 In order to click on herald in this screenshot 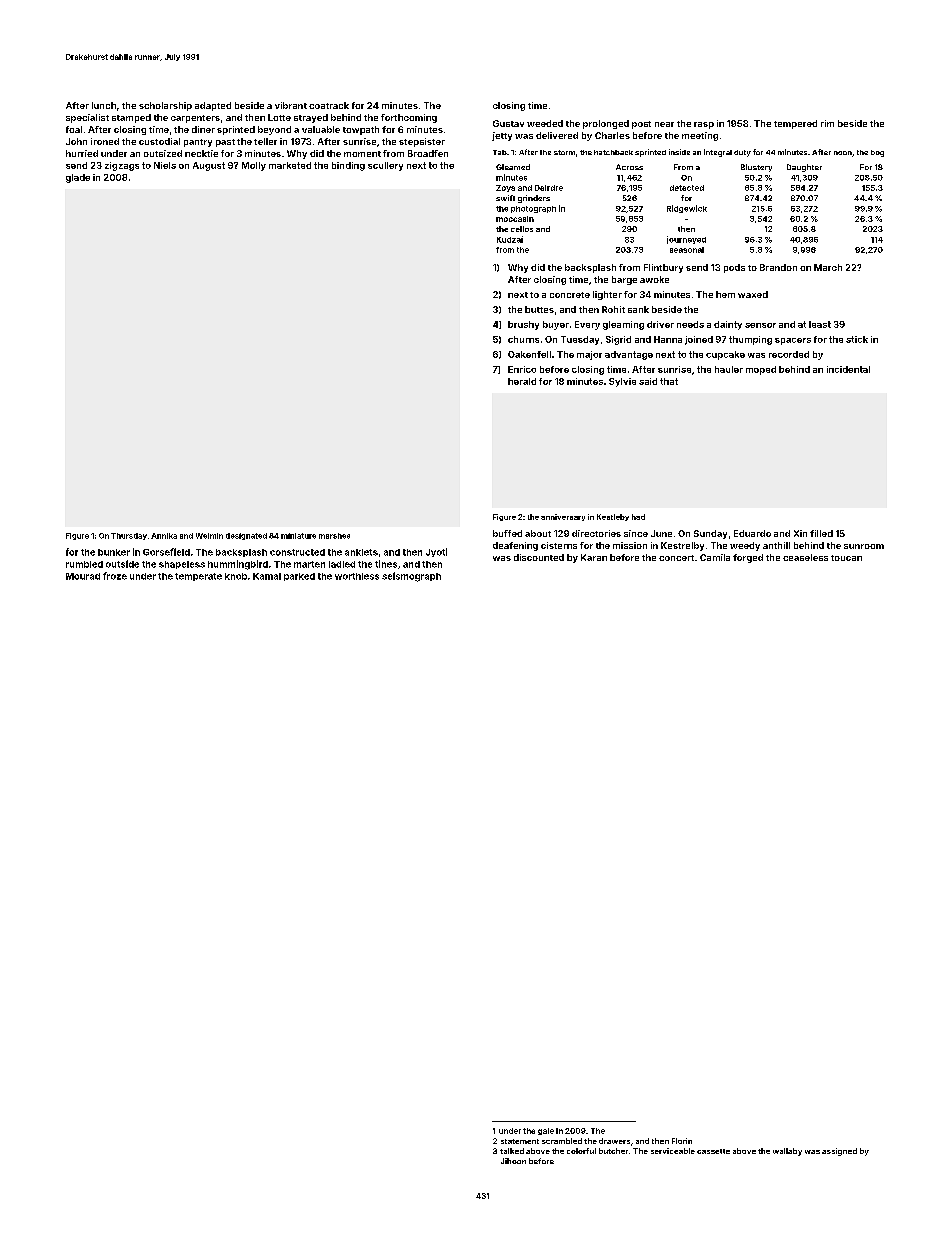, I will do `click(522, 381)`.
